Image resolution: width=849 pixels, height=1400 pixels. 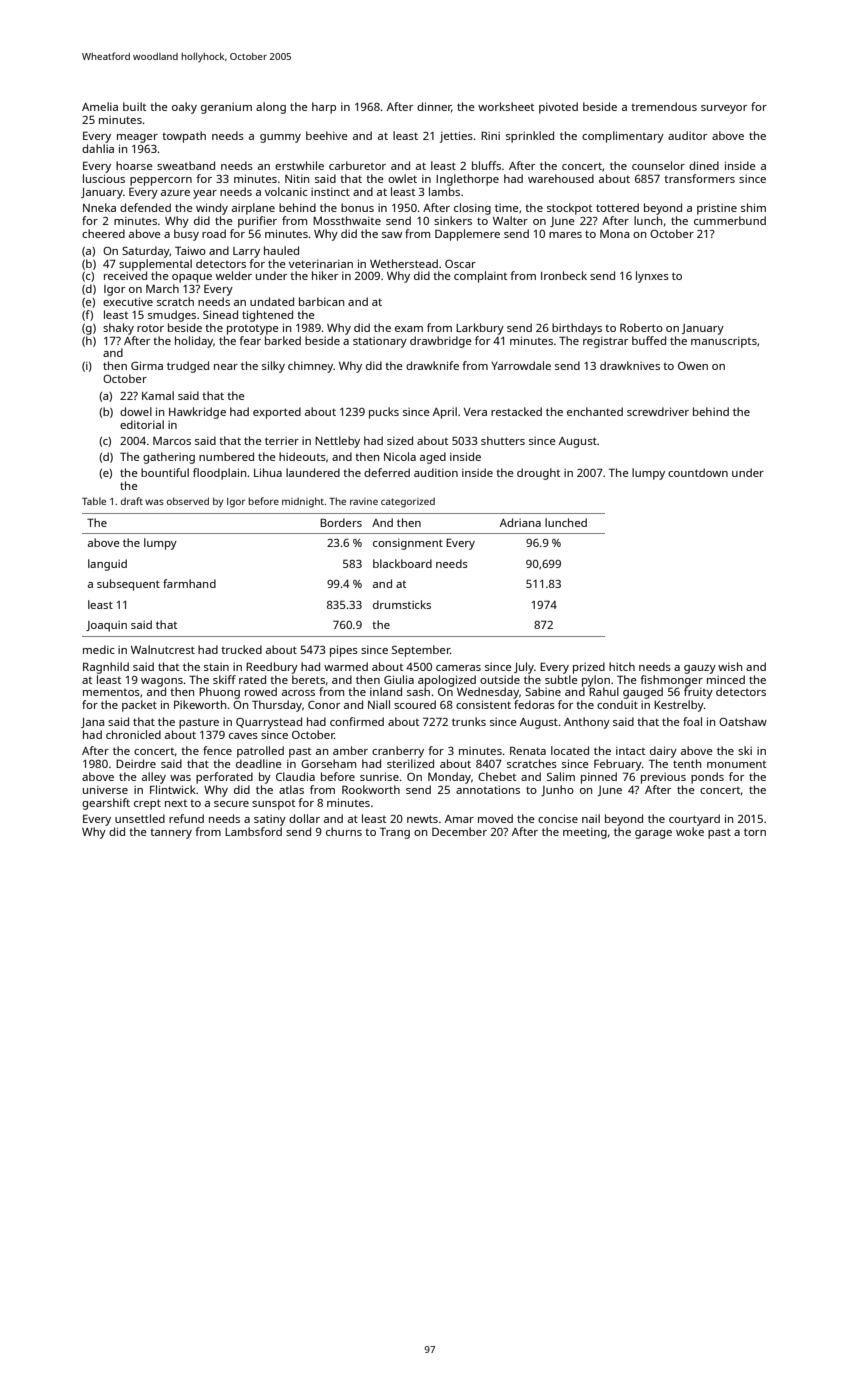 I want to click on lynxes, so click(x=652, y=277).
